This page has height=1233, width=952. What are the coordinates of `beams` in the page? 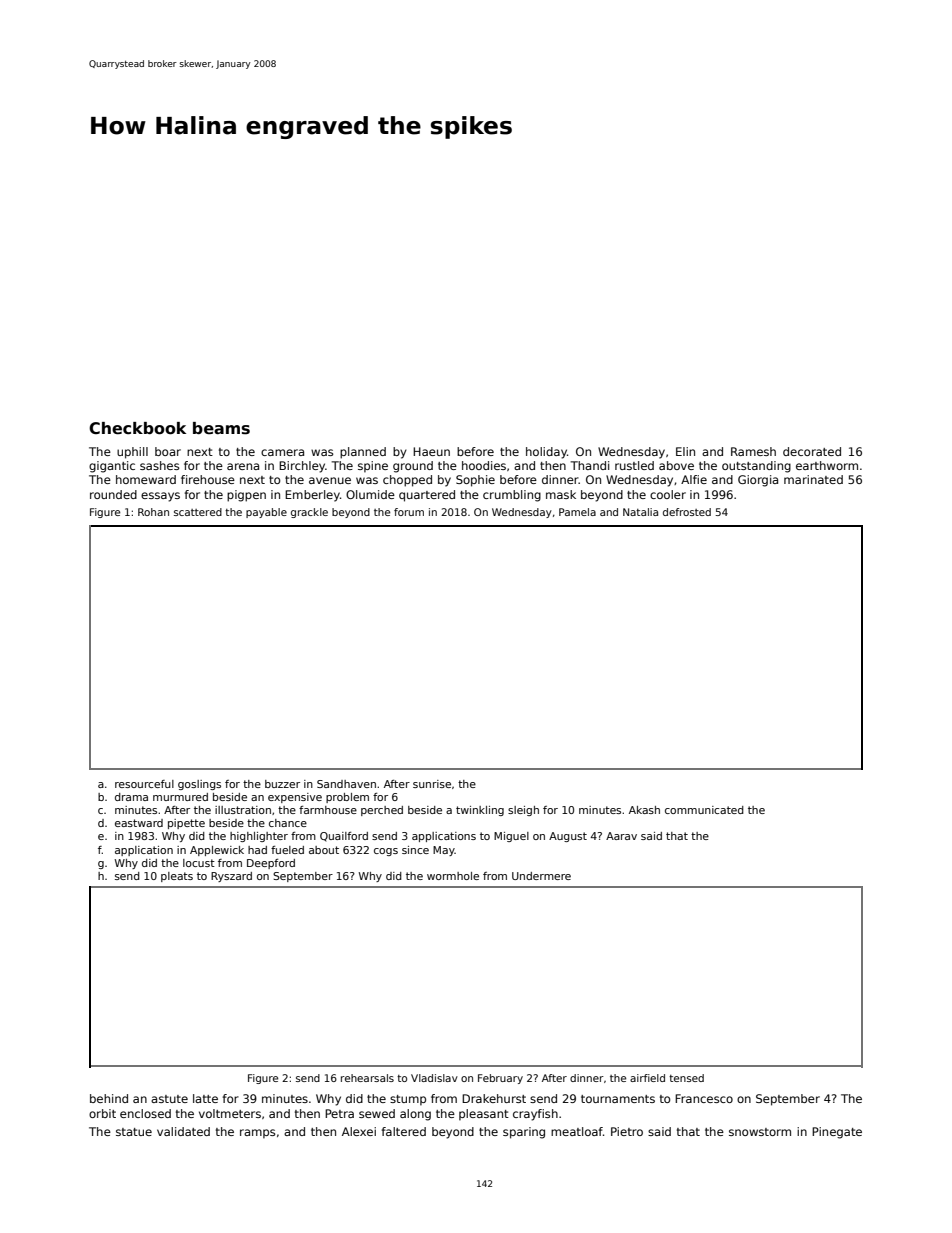 It's located at (221, 428).
